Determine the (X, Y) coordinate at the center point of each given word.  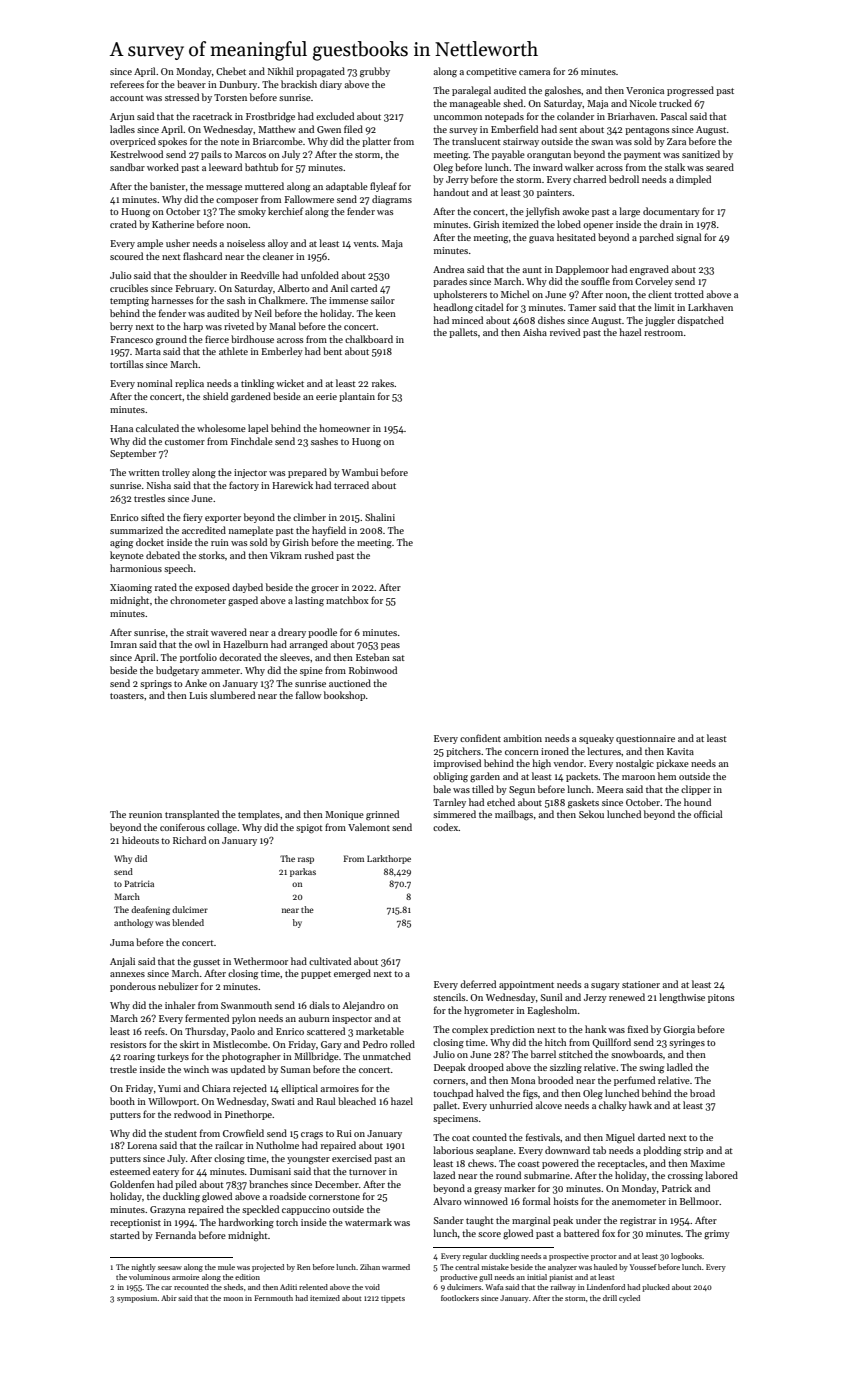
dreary (292, 633)
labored (721, 1175)
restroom (663, 333)
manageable (475, 104)
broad (702, 1093)
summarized (136, 530)
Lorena (142, 1145)
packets (582, 777)
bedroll (624, 179)
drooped (486, 1068)
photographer (251, 1057)
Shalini (380, 517)
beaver (191, 84)
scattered (326, 1031)
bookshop (344, 696)
